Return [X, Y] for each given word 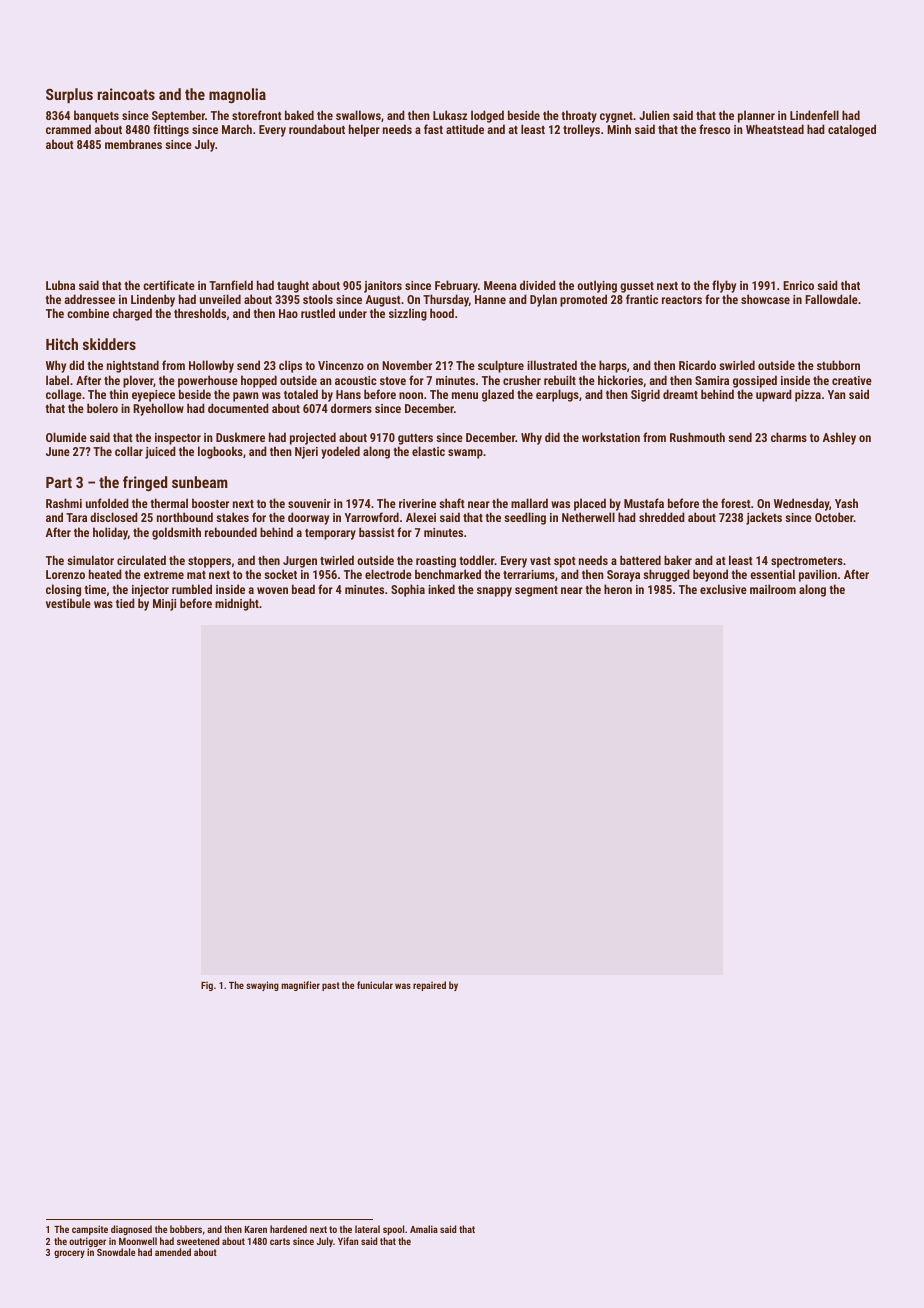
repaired [429, 986]
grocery [69, 1254]
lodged [487, 116]
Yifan [348, 1241]
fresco [714, 129]
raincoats [126, 94]
